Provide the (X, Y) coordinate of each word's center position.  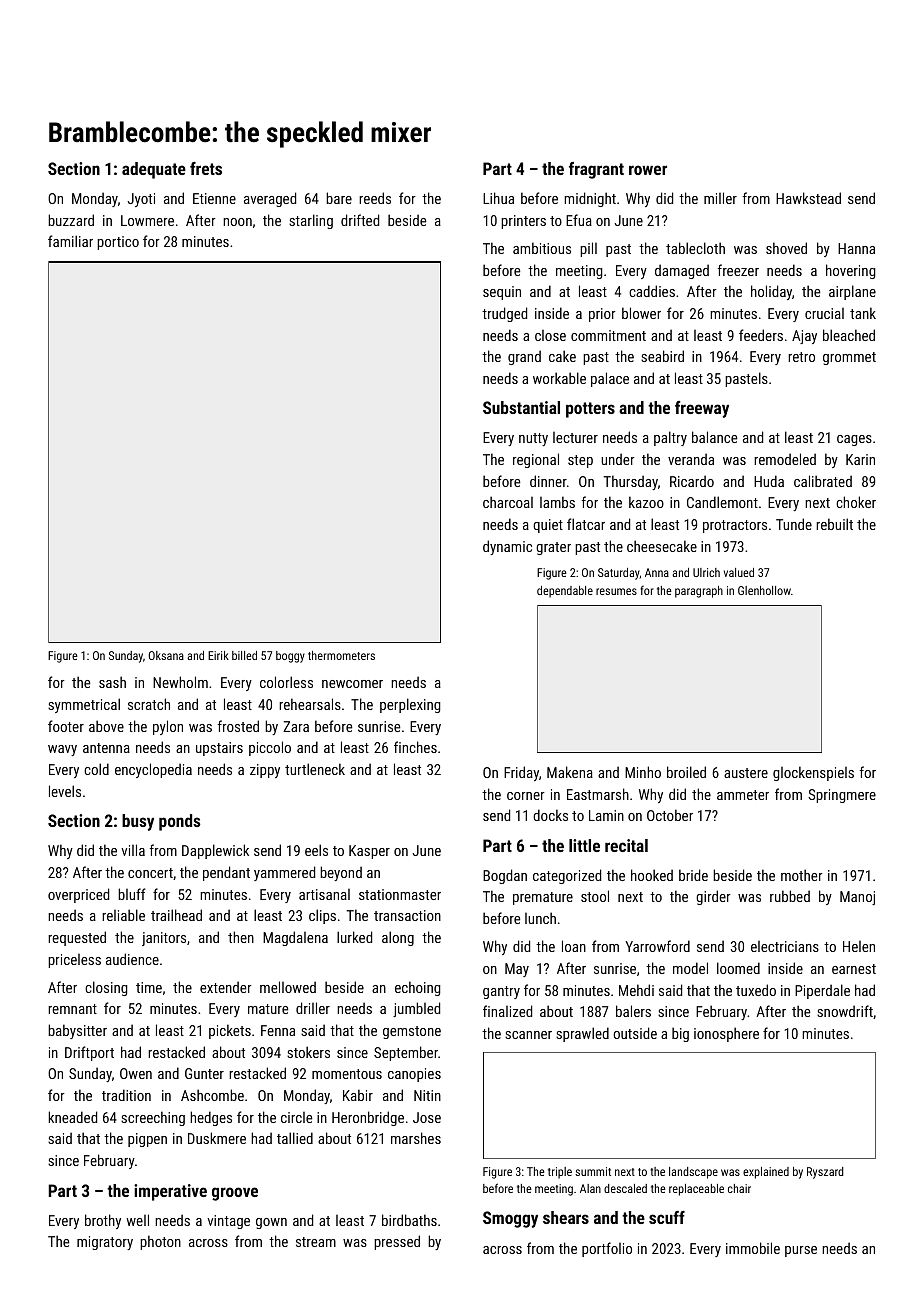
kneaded (72, 1117)
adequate (154, 170)
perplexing (410, 705)
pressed (397, 1242)
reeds (375, 198)
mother (802, 875)
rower (648, 170)
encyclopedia (153, 770)
